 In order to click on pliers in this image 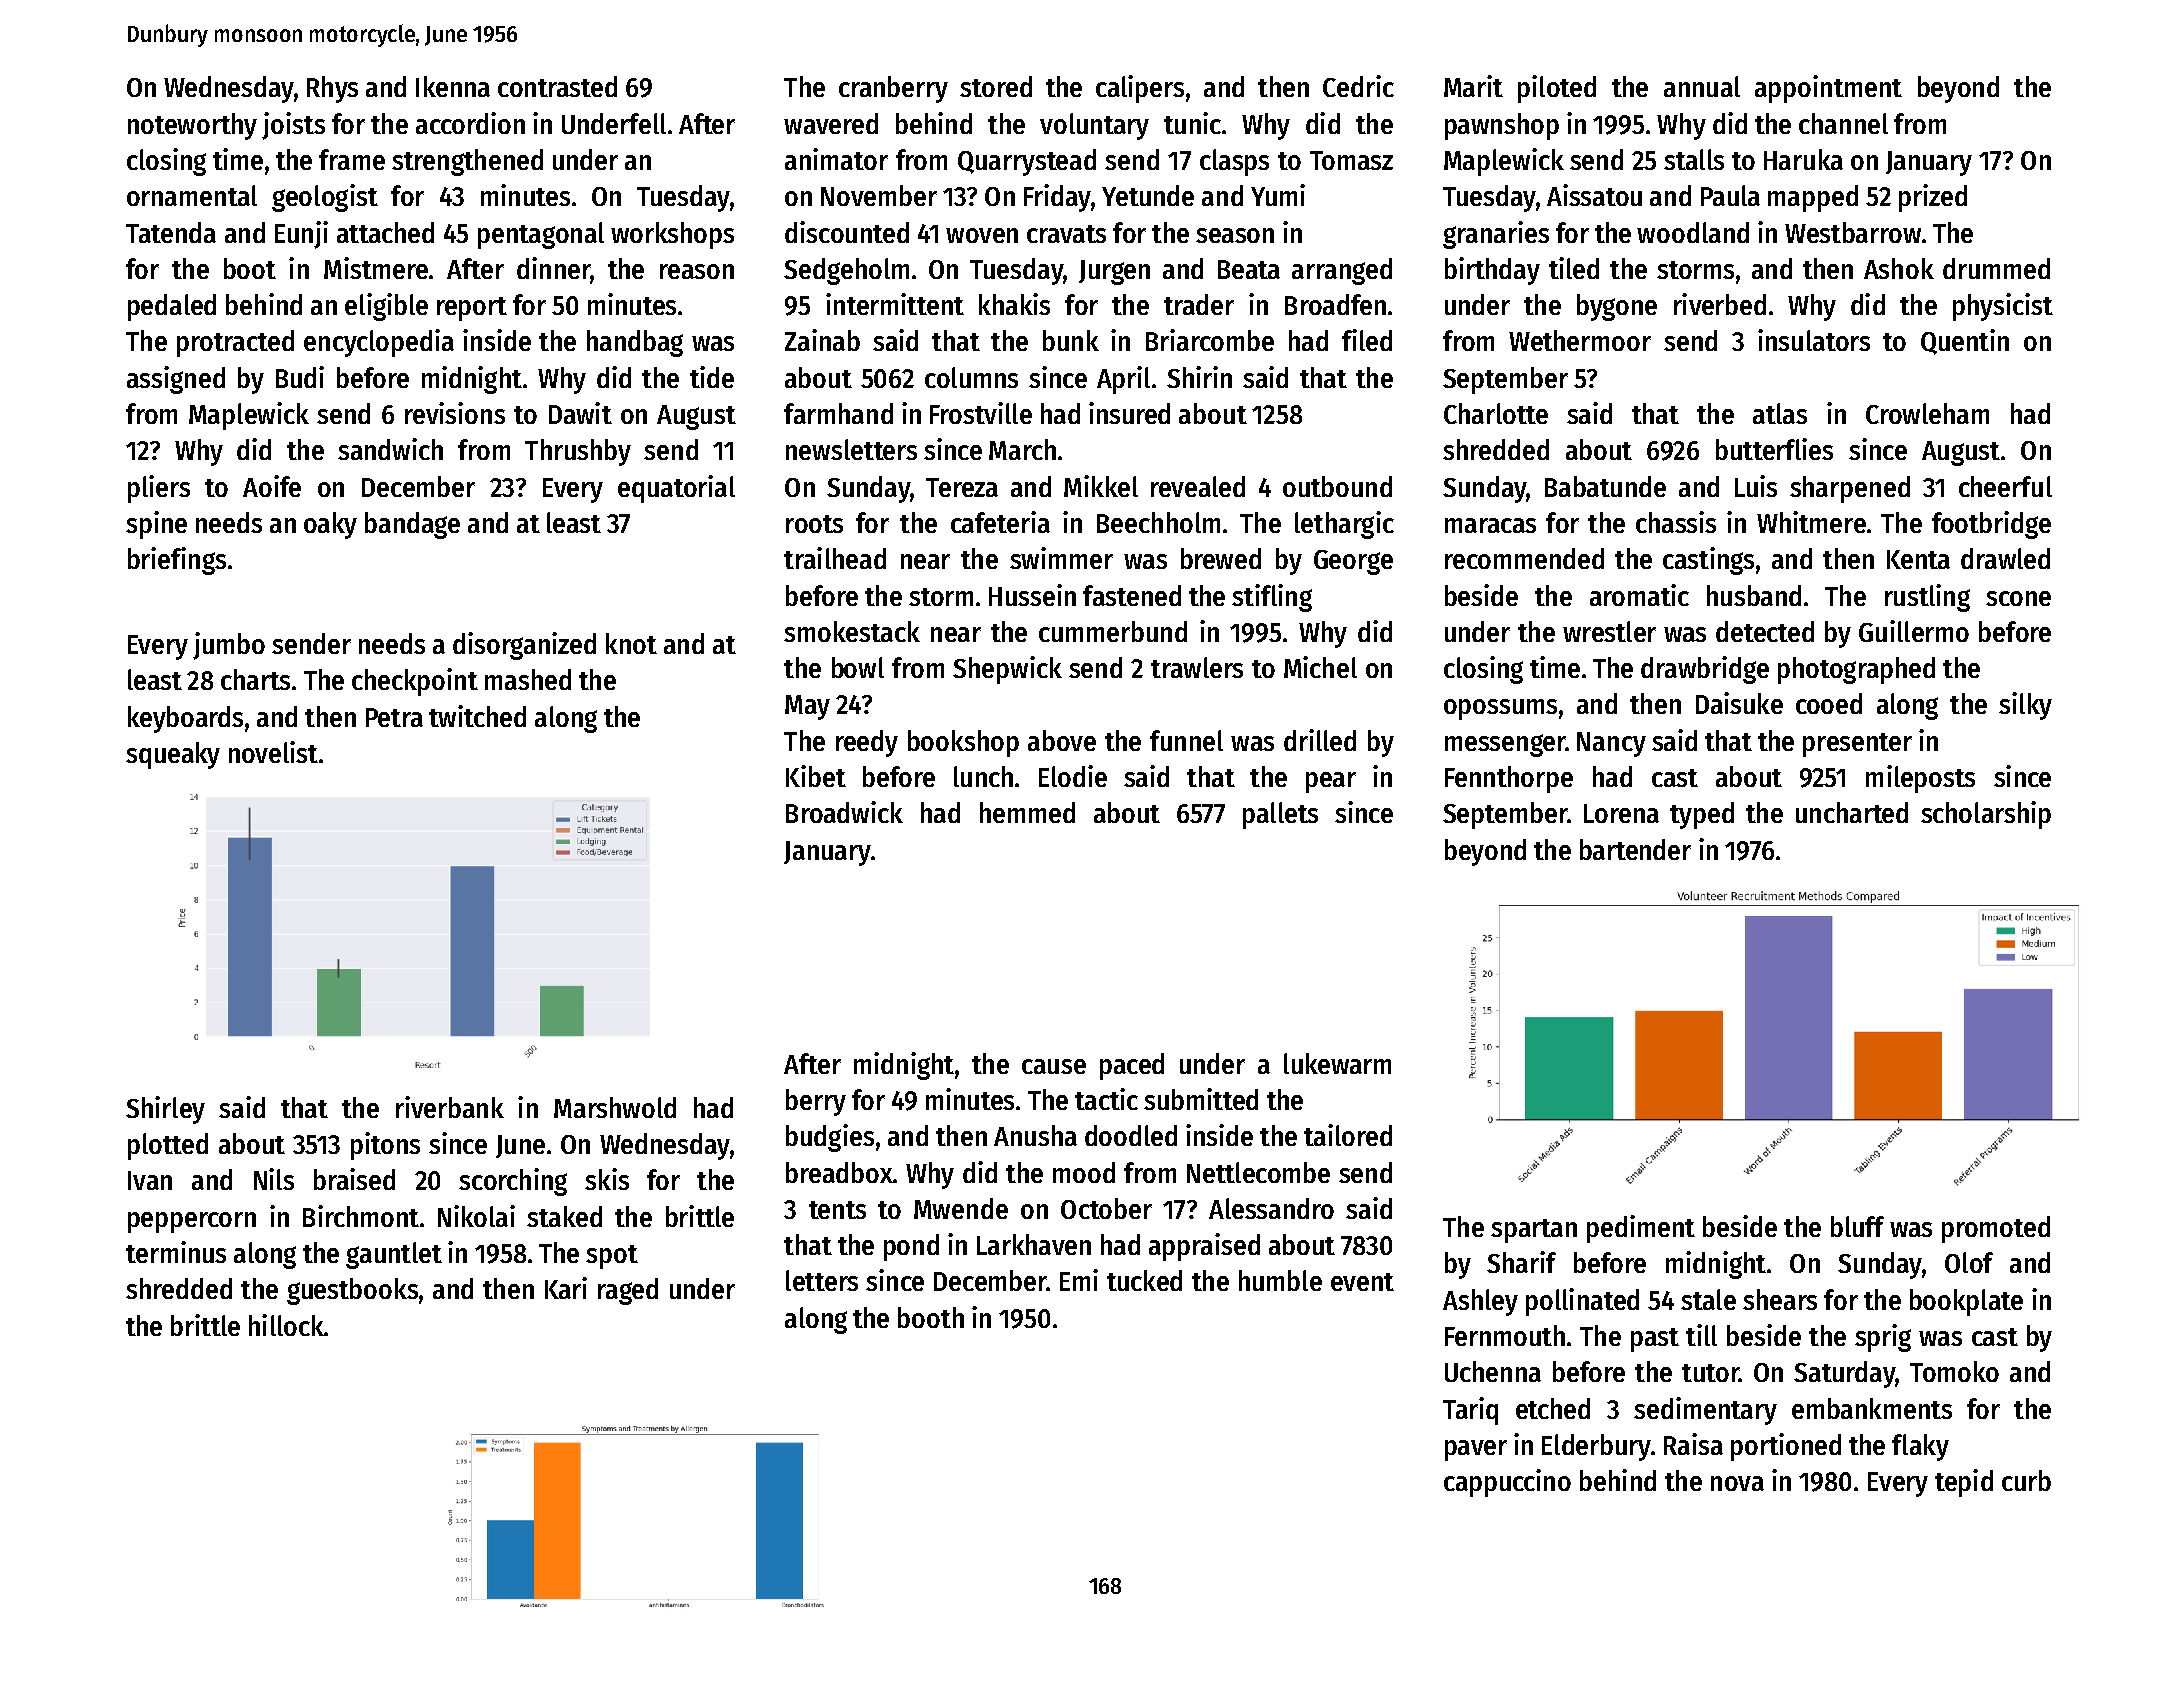, I will do `click(159, 489)`.
